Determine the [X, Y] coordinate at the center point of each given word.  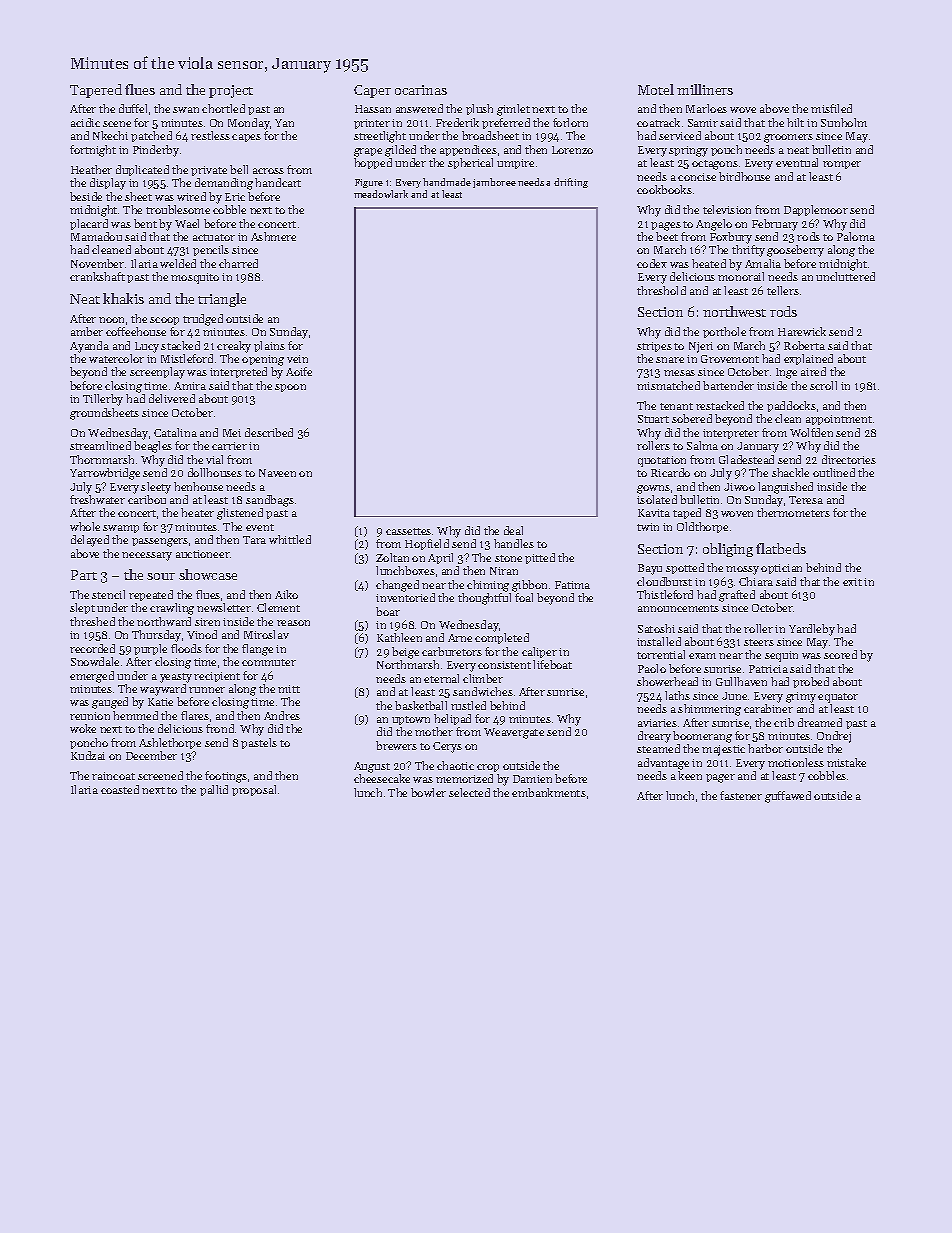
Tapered [96, 91]
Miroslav [266, 634]
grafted [737, 596]
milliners [705, 89]
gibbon [529, 586]
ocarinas [421, 90]
